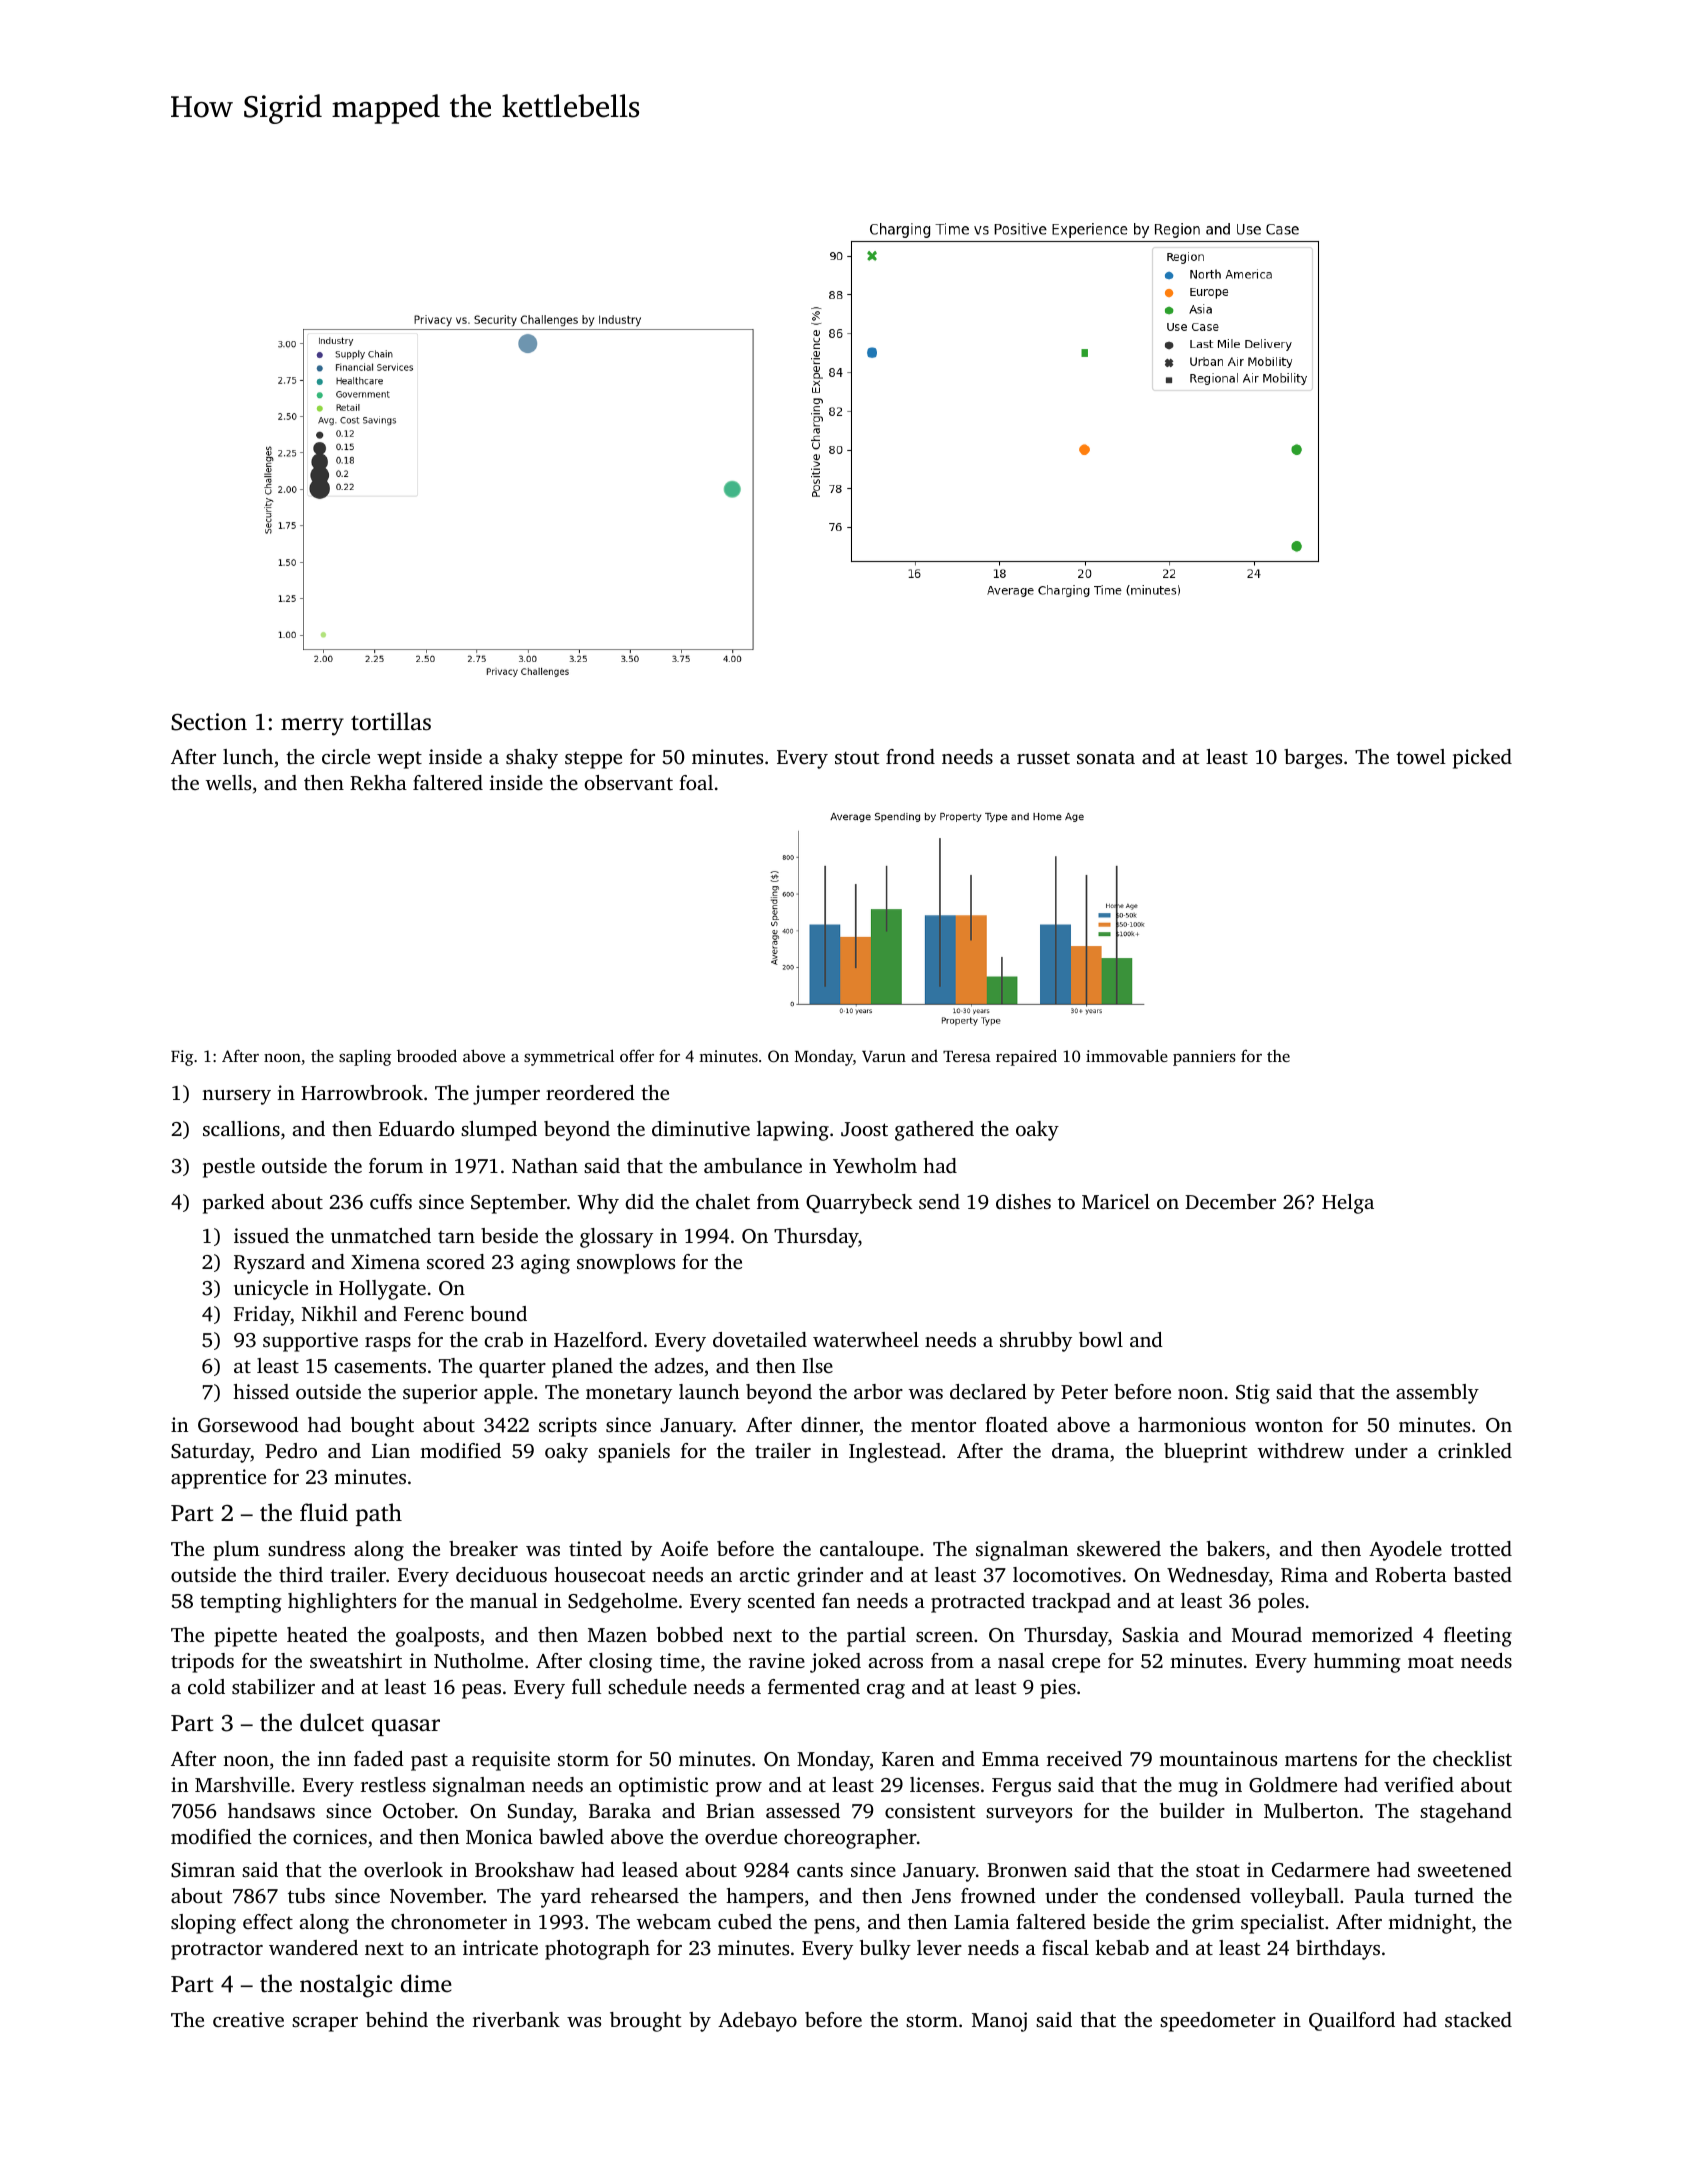 The width and height of the screenshot is (1683, 2178). Describe the element at coordinates (1116, 1201) in the screenshot. I see `Maricel` at that location.
